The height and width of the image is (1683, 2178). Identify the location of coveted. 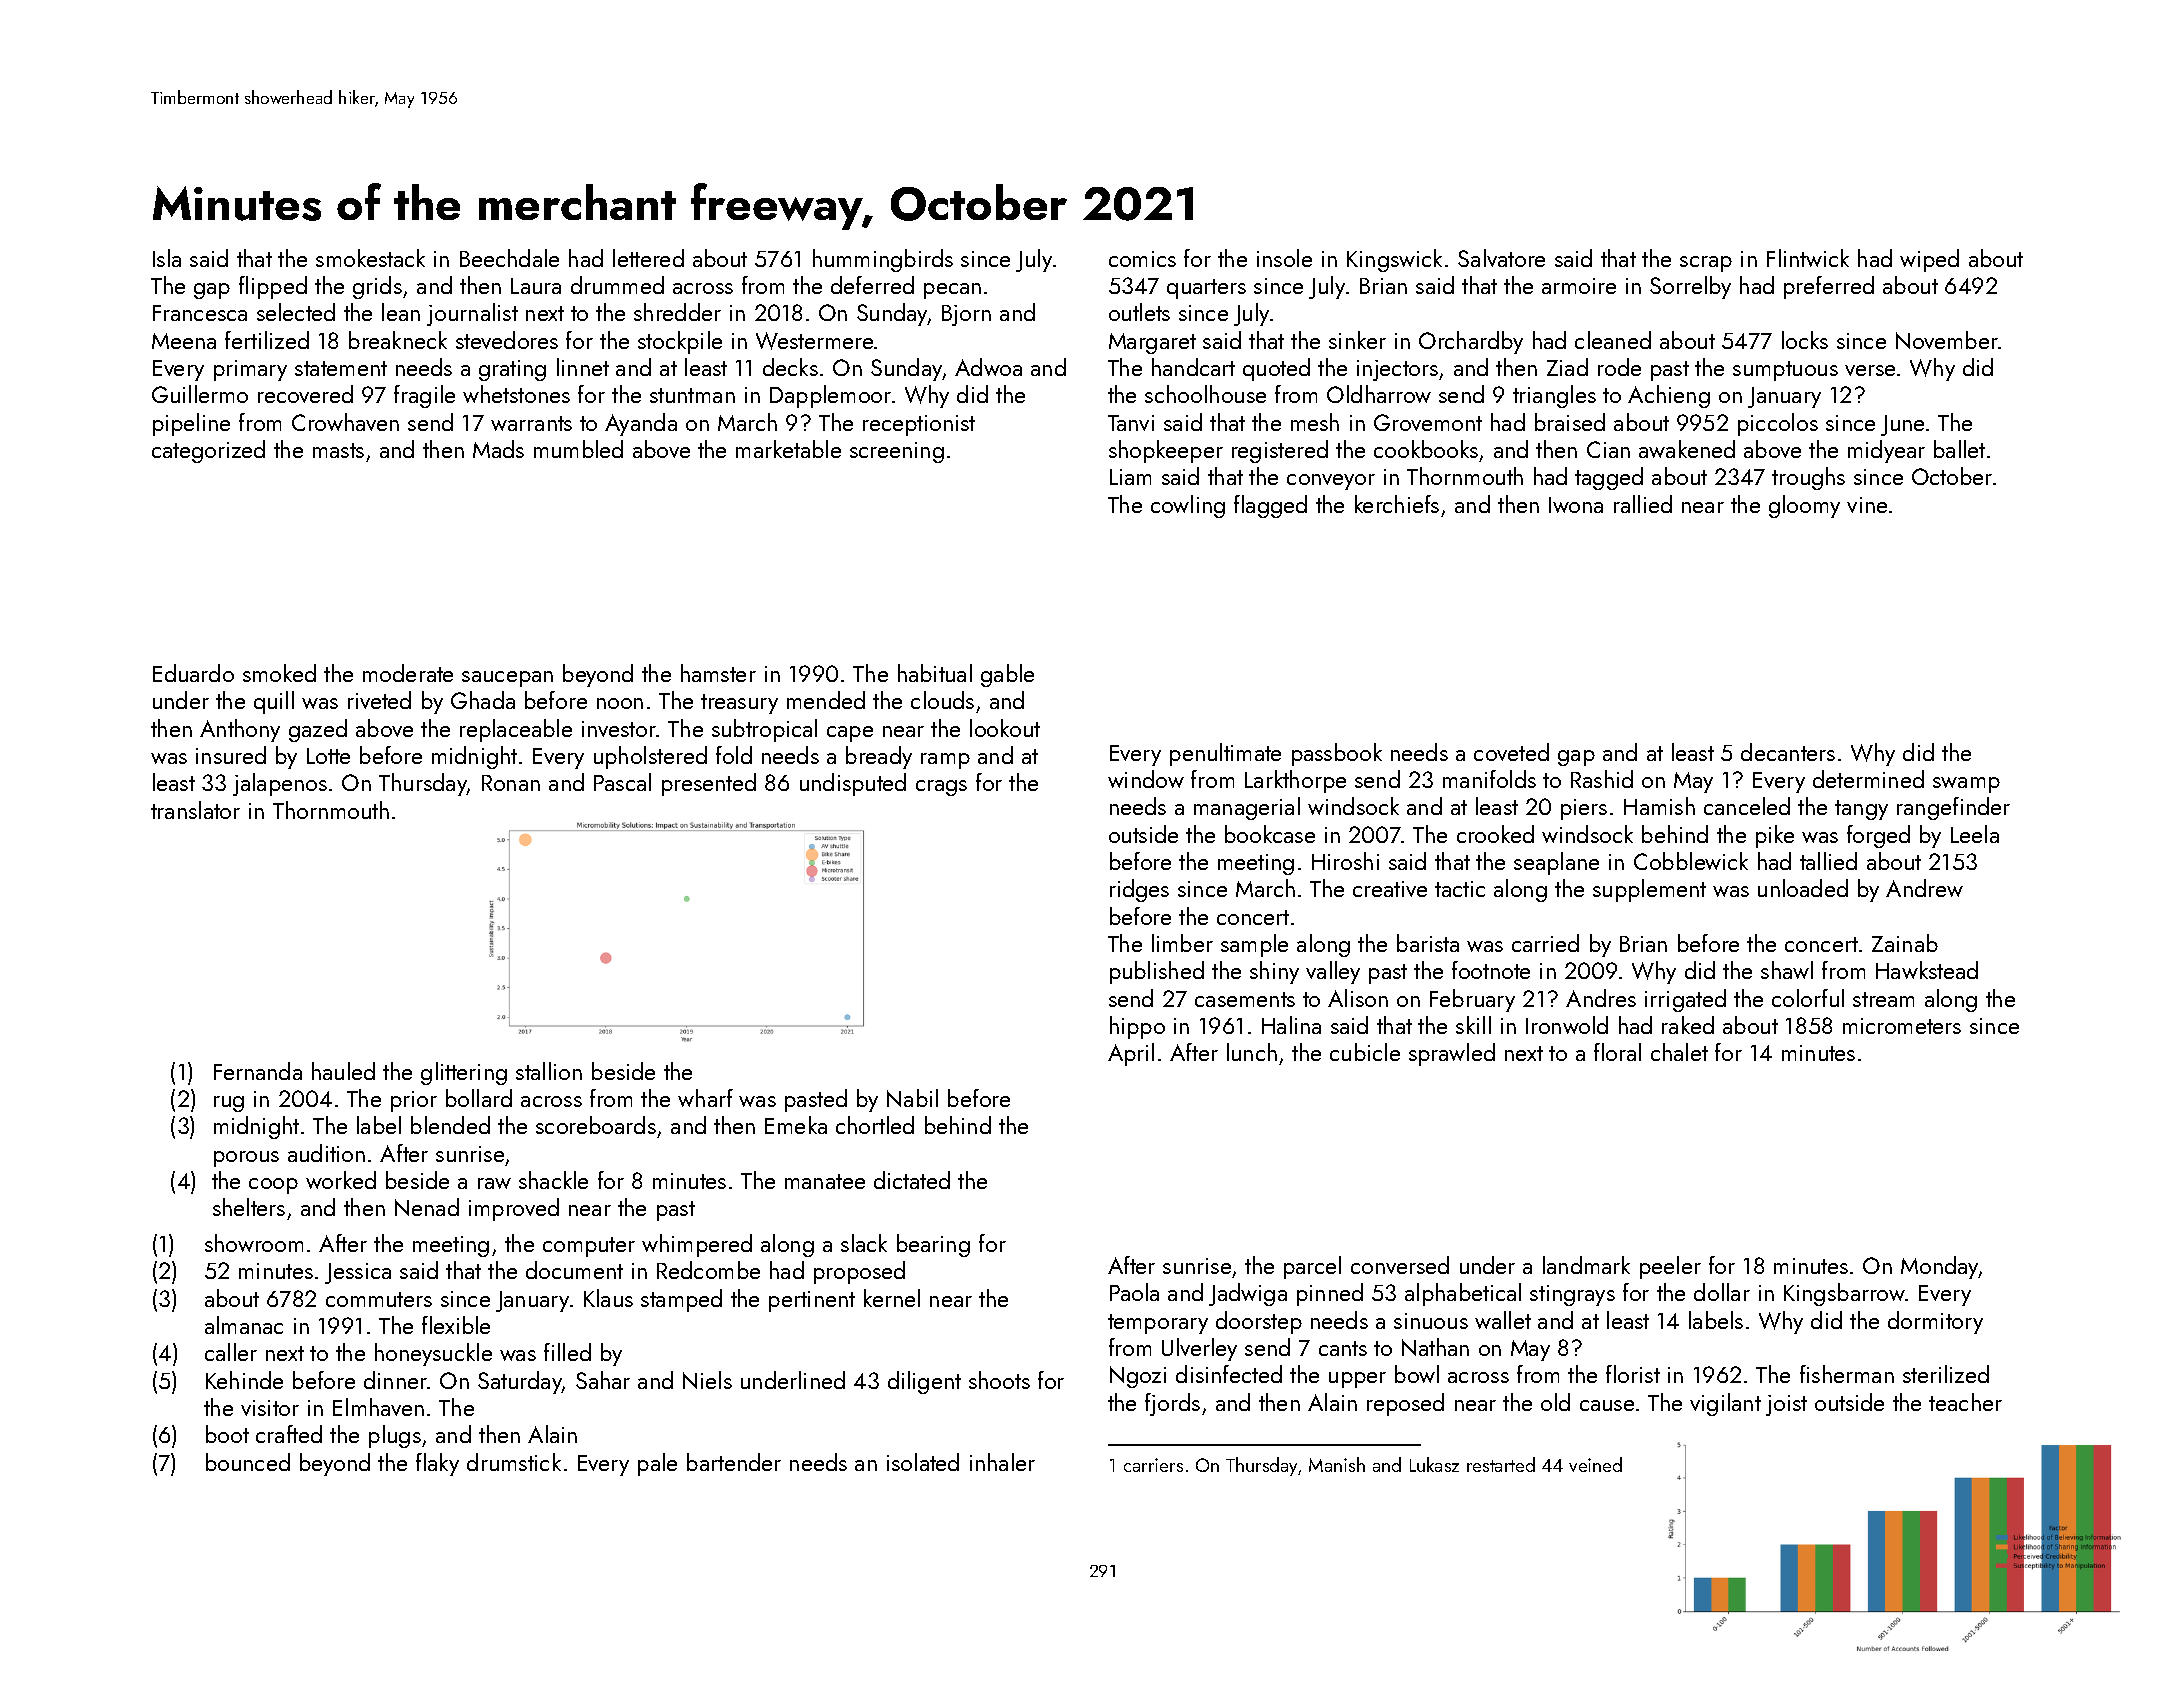
(1511, 752).
